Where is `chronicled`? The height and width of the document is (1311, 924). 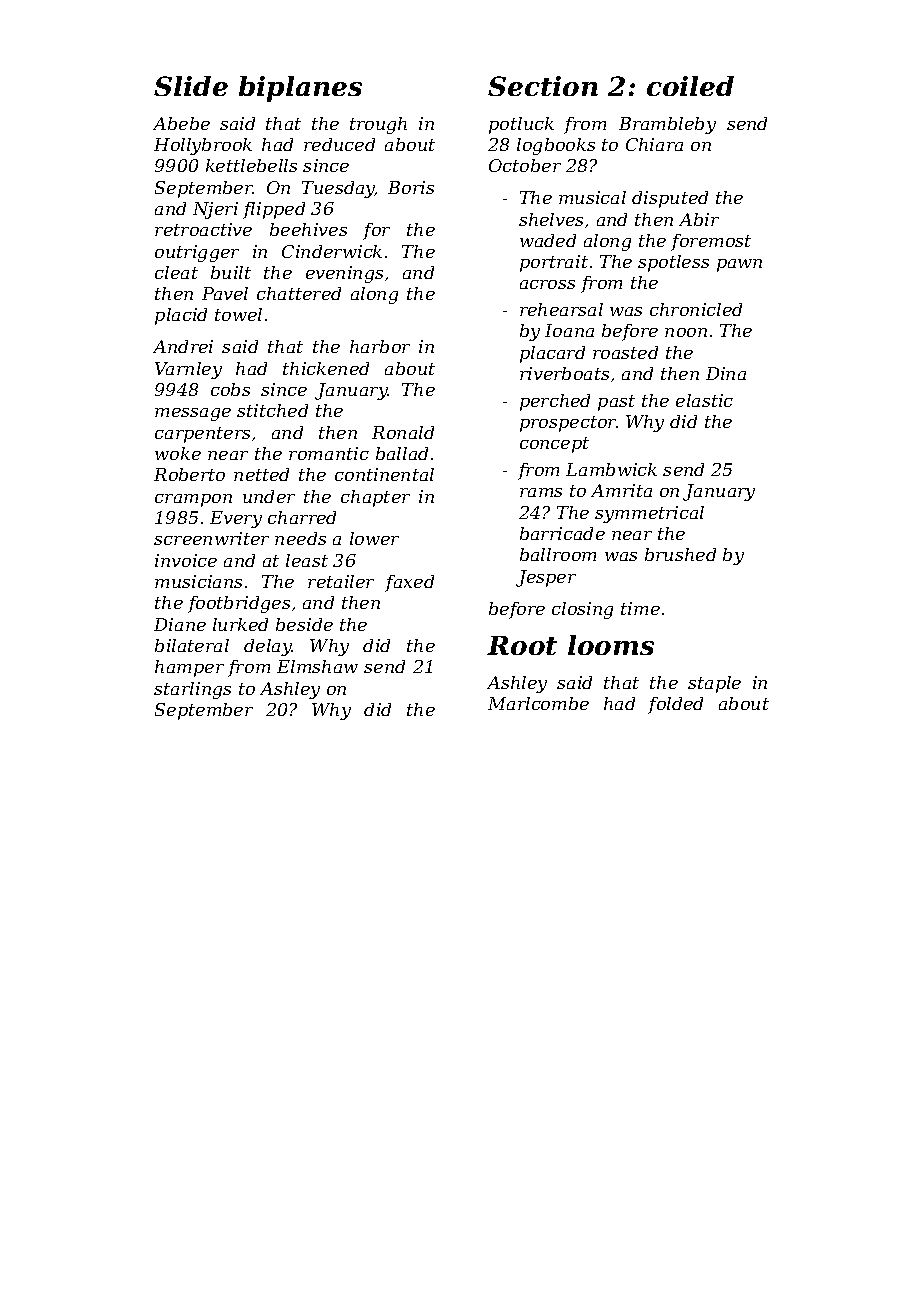
chronicled is located at coordinates (696, 309).
